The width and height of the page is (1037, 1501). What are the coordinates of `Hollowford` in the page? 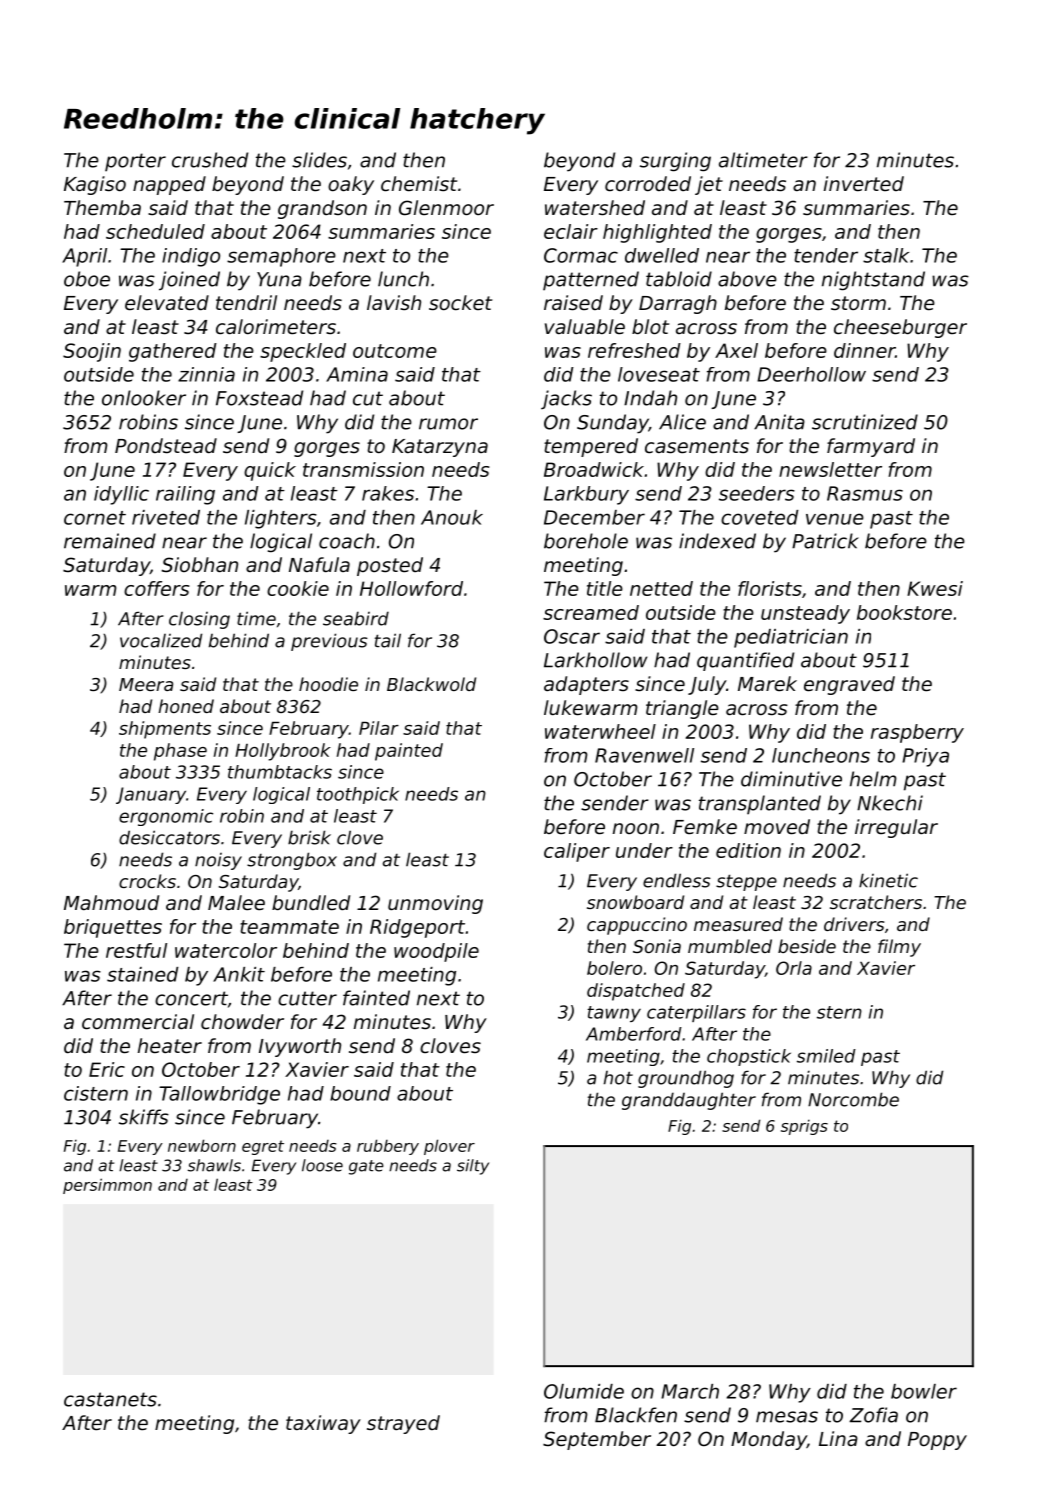 It's located at (411, 588).
